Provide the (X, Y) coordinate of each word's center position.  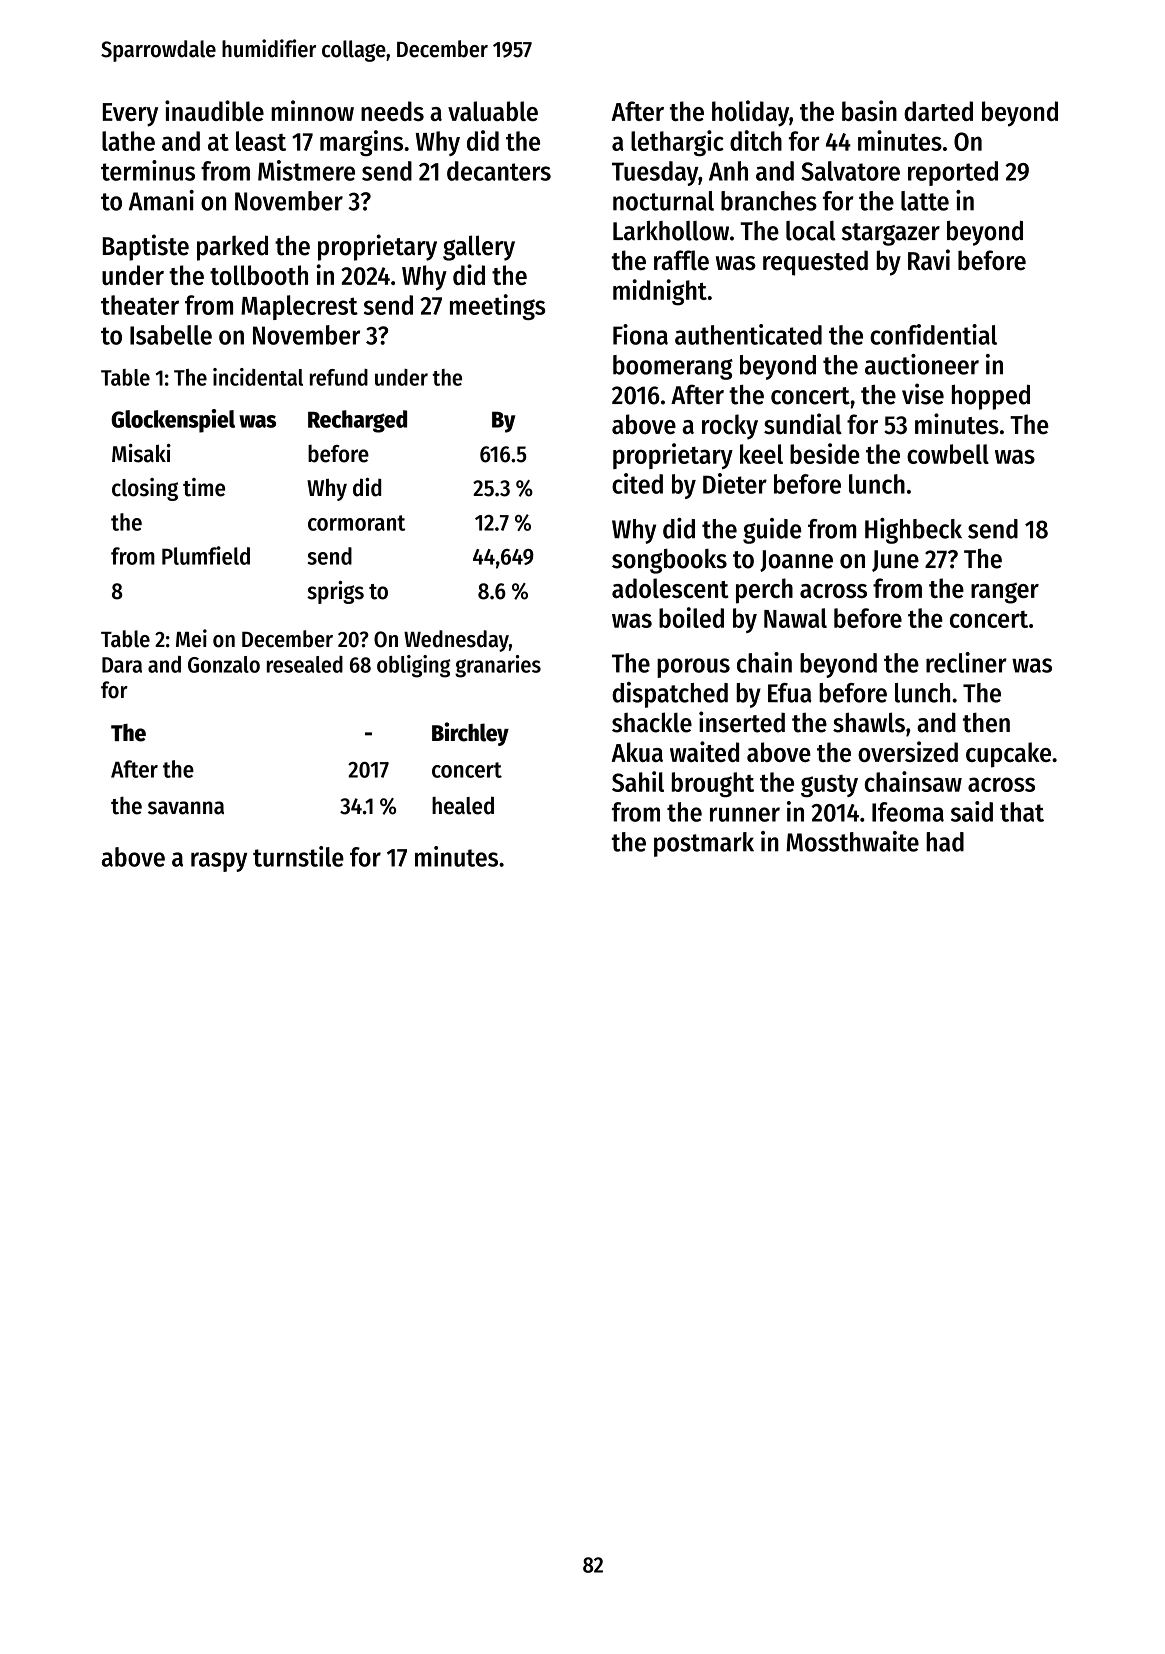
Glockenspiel (173, 421)
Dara (122, 665)
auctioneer (922, 364)
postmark (704, 844)
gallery (479, 248)
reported (953, 173)
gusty (829, 786)
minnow (312, 110)
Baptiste (146, 247)
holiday (750, 113)
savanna (186, 808)
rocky (730, 427)
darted (938, 111)
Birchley (470, 734)
